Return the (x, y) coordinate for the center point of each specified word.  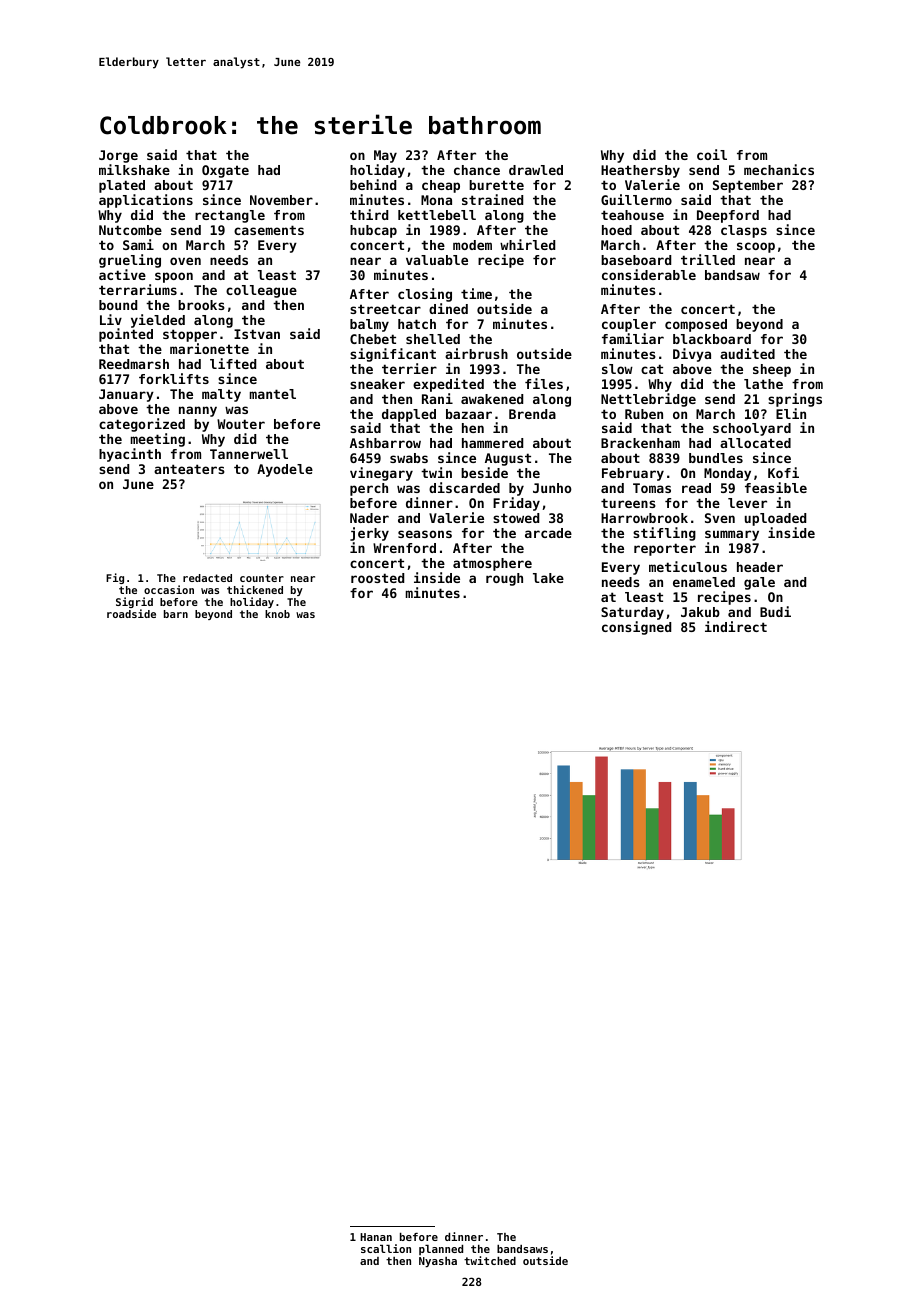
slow (617, 369)
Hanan (376, 1237)
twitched (490, 1260)
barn (176, 614)
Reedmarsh (134, 364)
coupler (629, 325)
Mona (436, 200)
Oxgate (225, 171)
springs (795, 400)
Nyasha (438, 1262)
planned (441, 1250)
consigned (636, 628)
